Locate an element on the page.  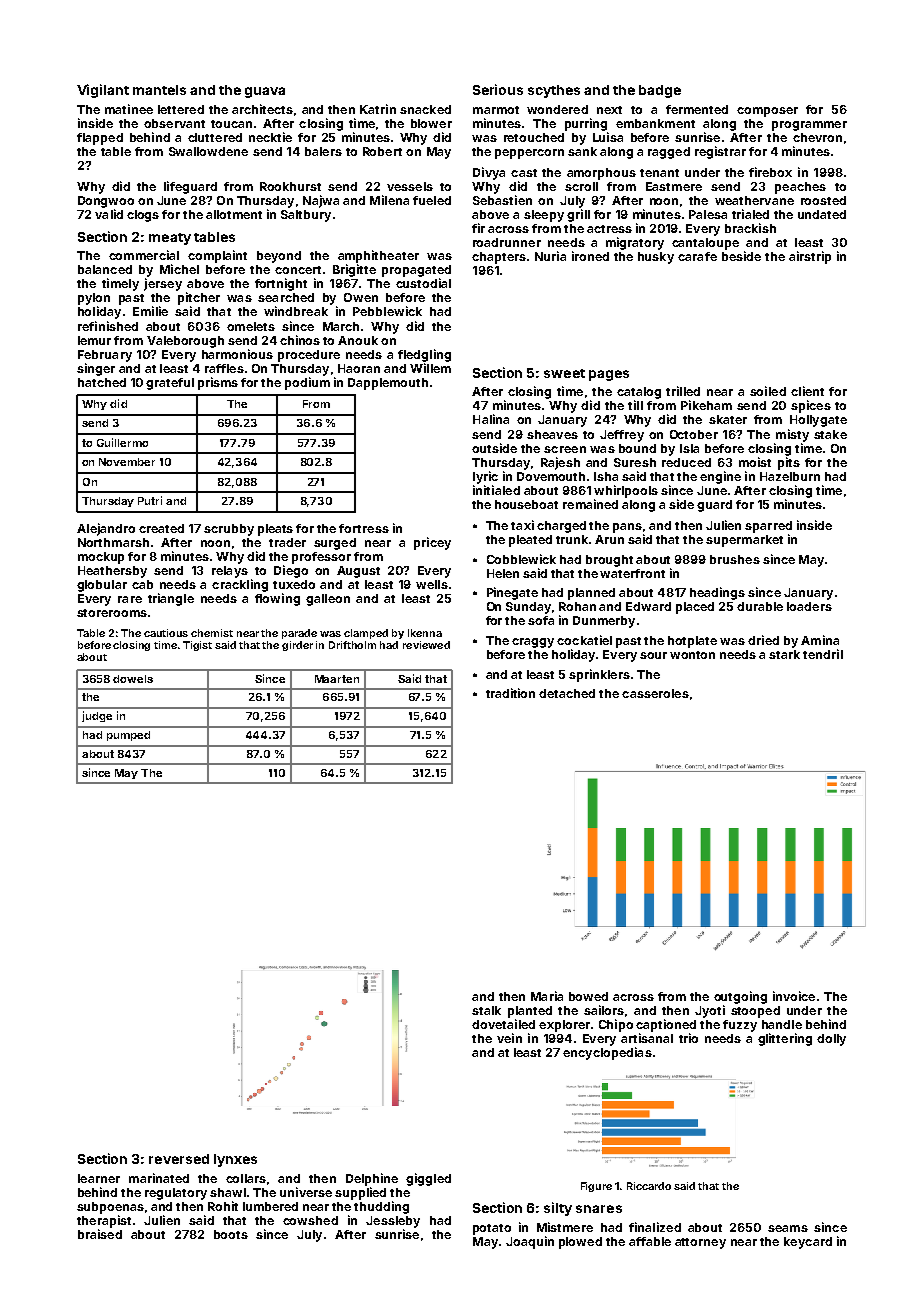
Delphine is located at coordinates (372, 1179).
